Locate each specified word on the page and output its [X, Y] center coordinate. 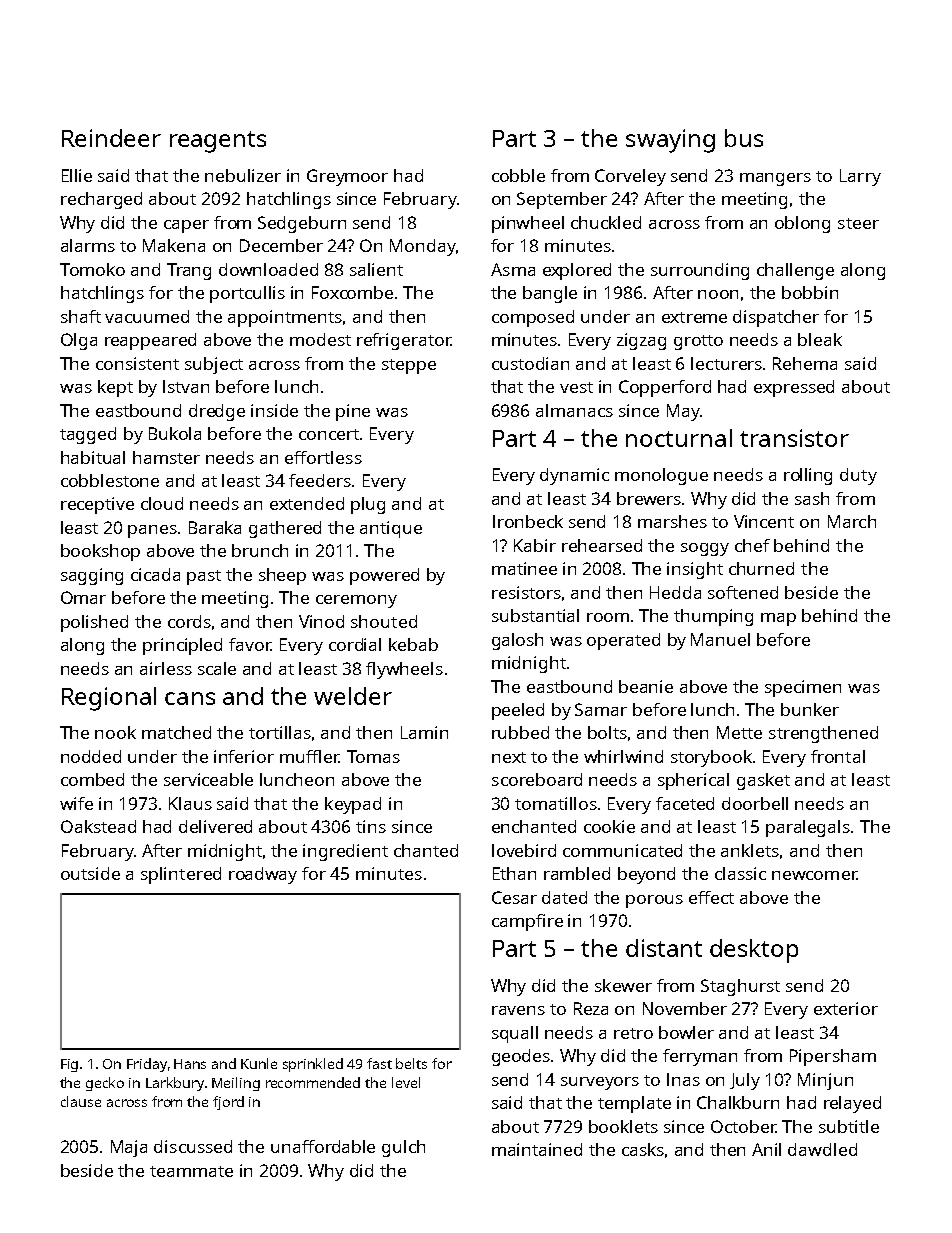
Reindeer [111, 138]
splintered [181, 875]
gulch [403, 1148]
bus [744, 138]
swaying [670, 141]
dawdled [822, 1149]
